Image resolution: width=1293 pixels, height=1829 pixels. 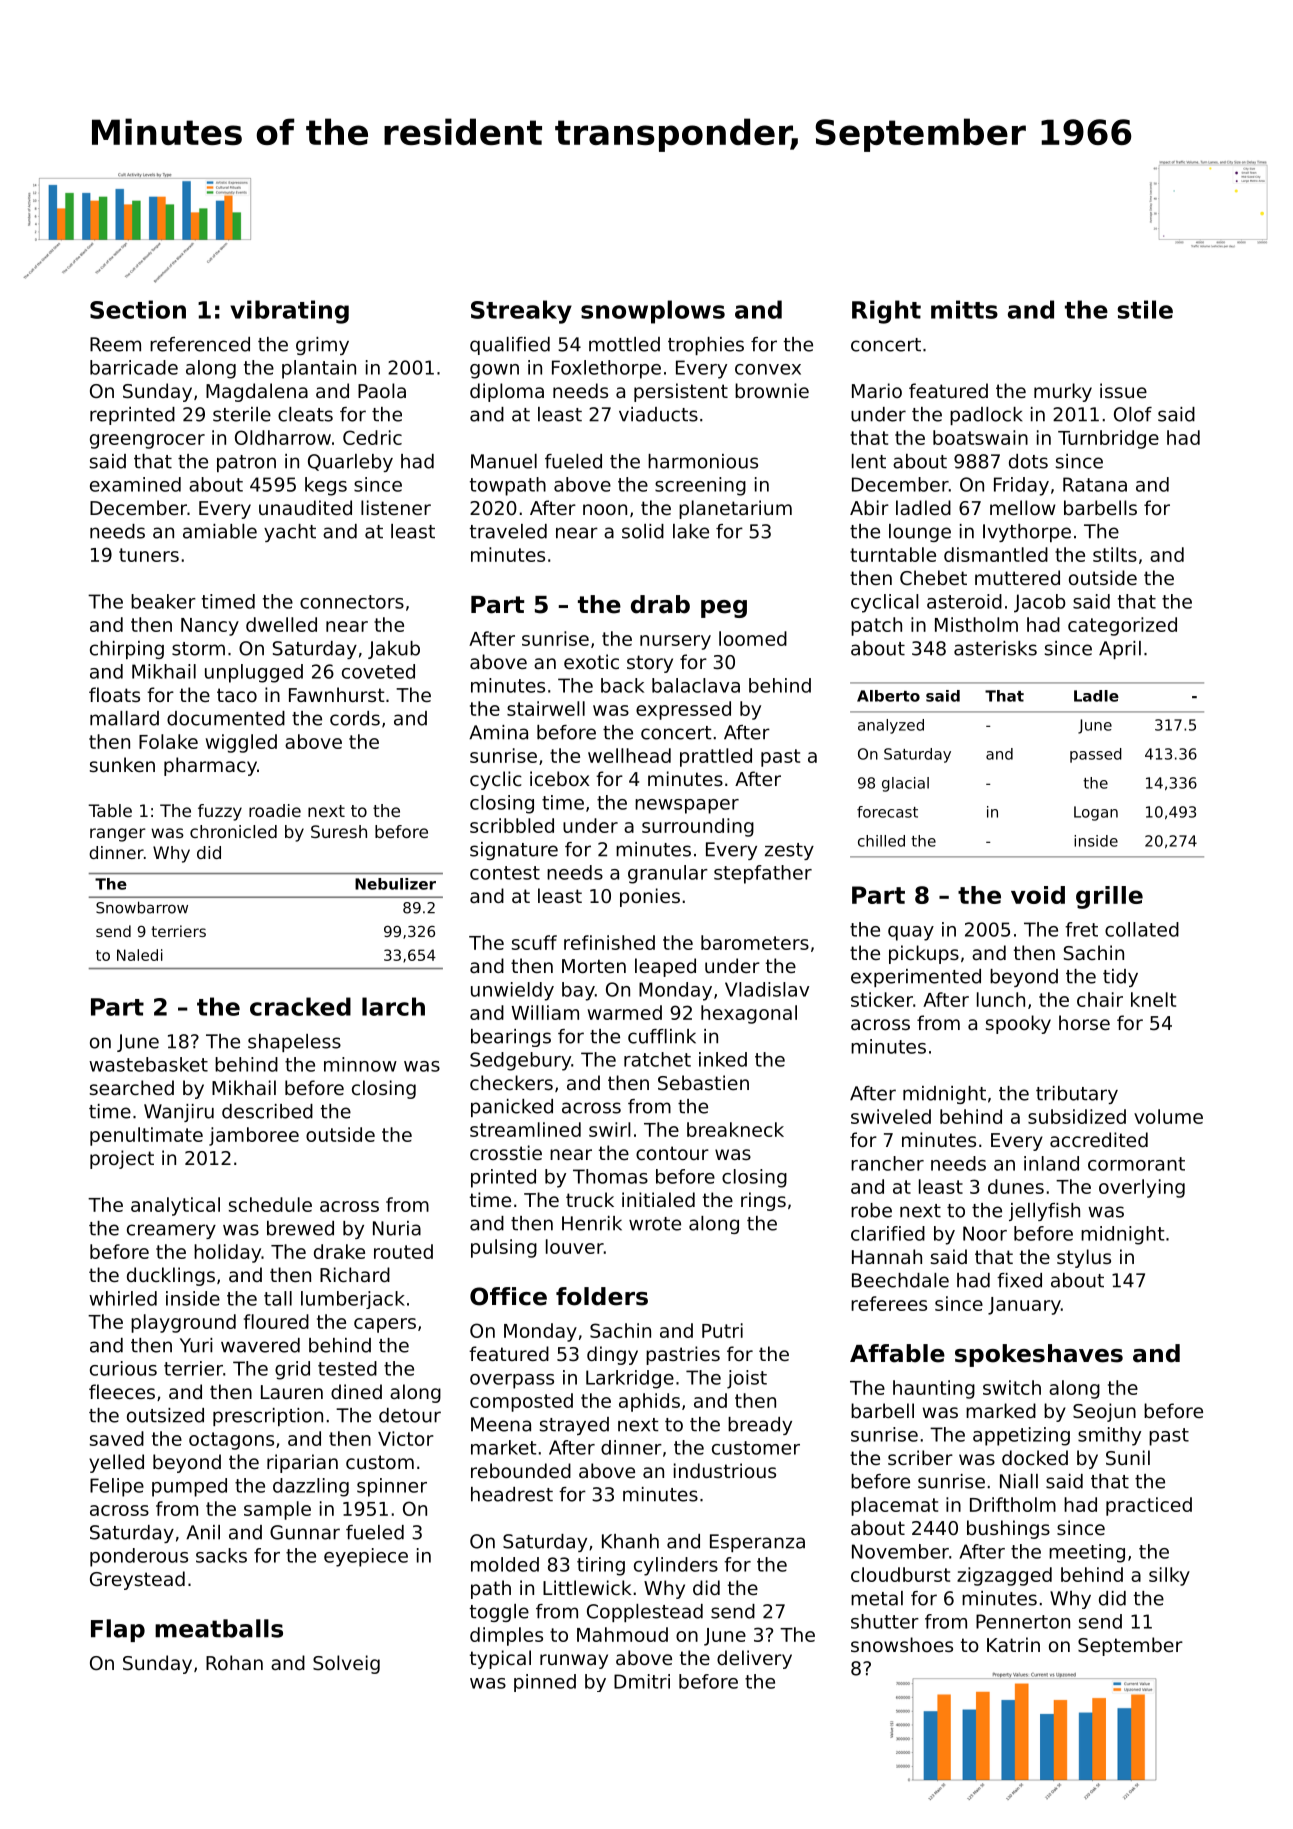 What do you see at coordinates (219, 1628) in the image?
I see `meatballs` at bounding box center [219, 1628].
